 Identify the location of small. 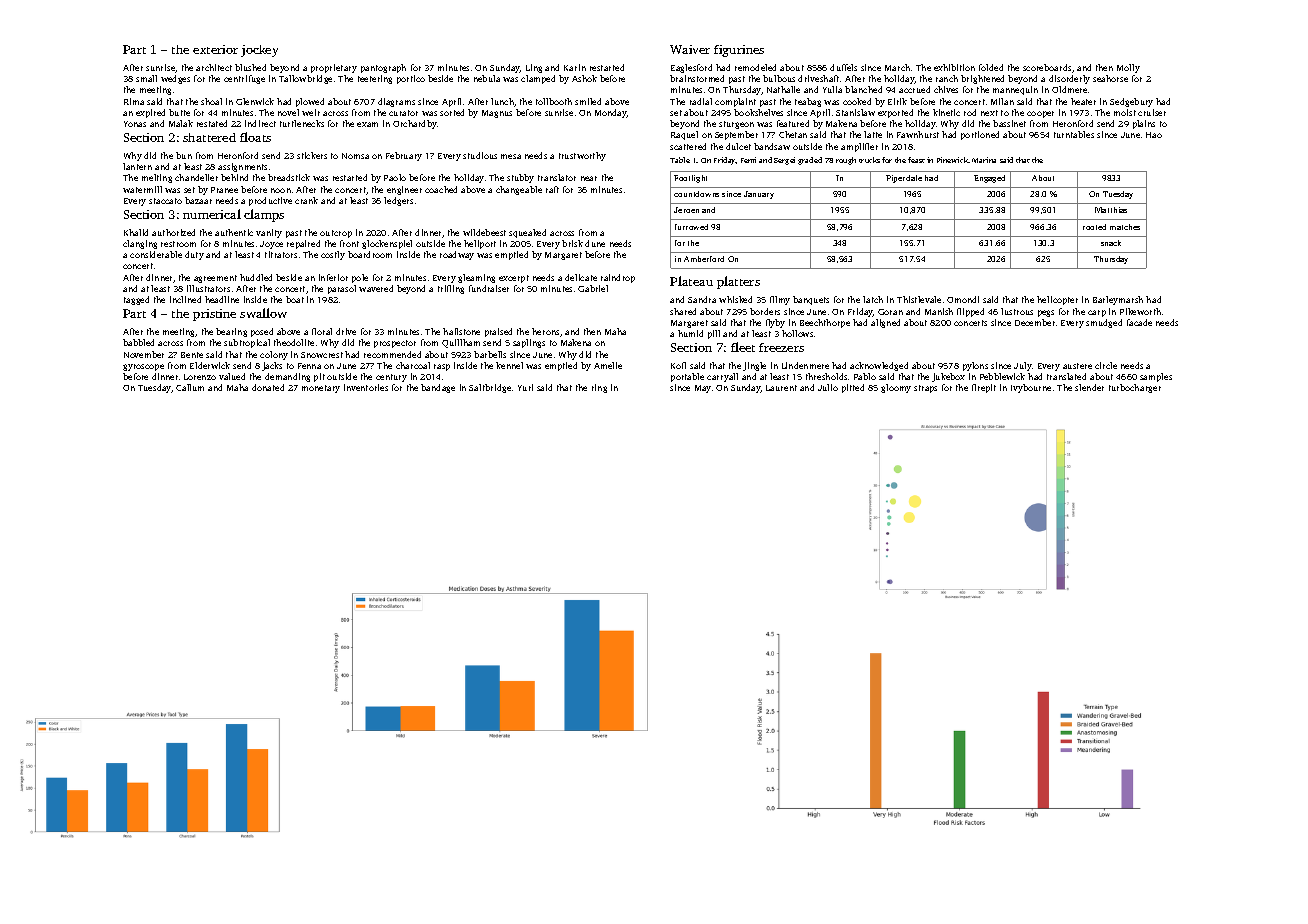
(146, 78).
